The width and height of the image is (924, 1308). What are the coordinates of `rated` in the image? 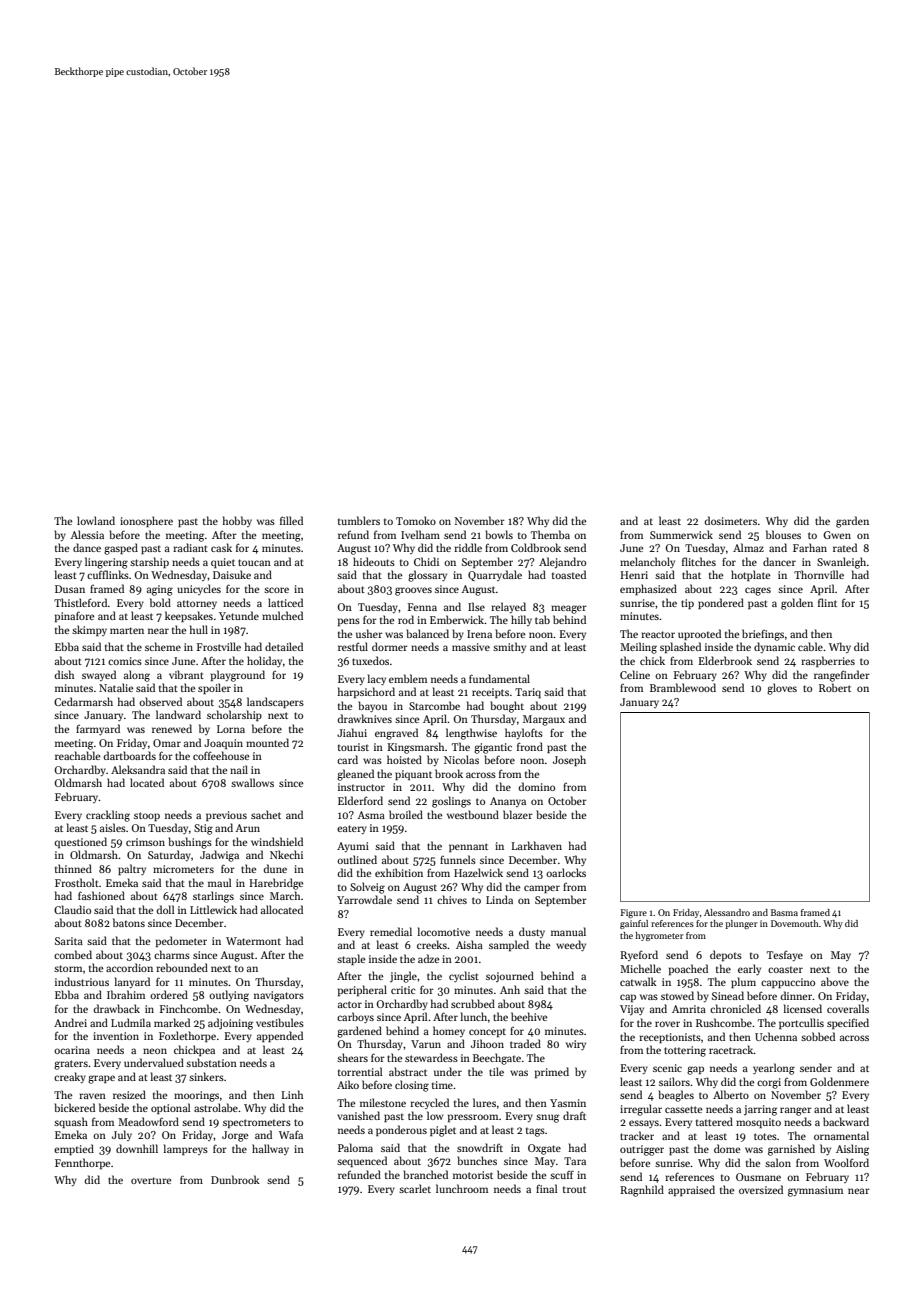 It's located at (845, 547).
